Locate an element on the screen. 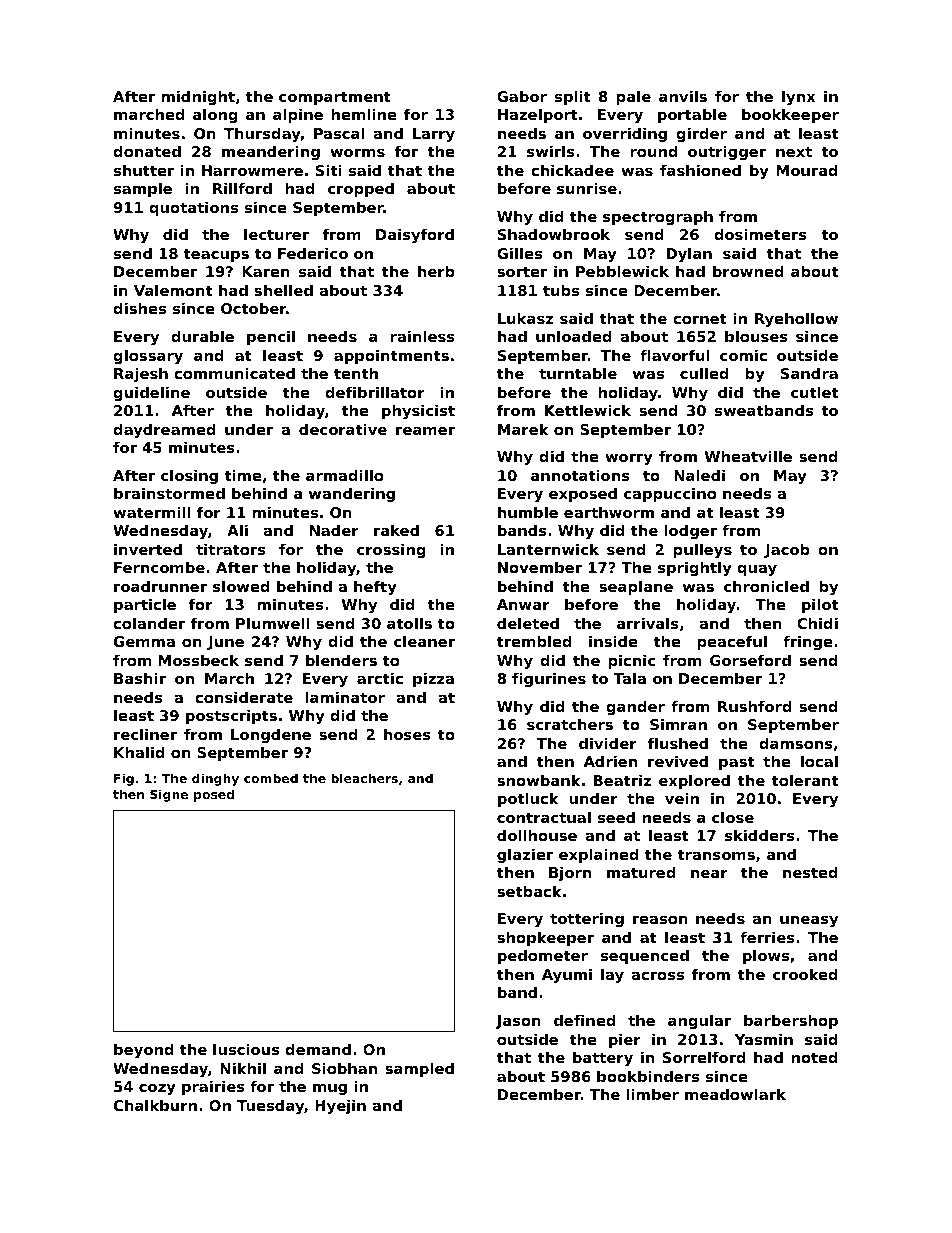  Gabor is located at coordinates (522, 96).
